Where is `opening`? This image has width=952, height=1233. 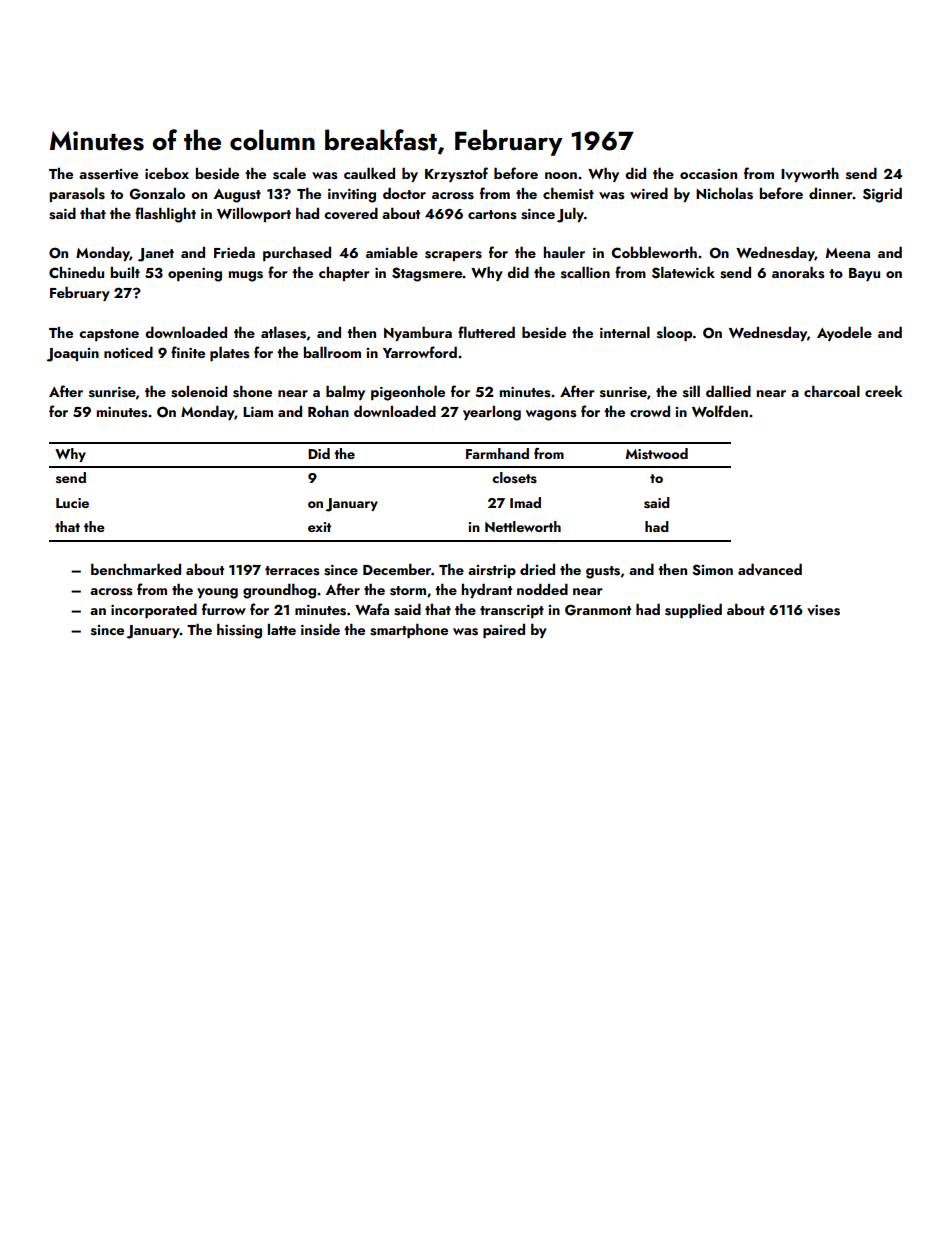 opening is located at coordinates (195, 275).
